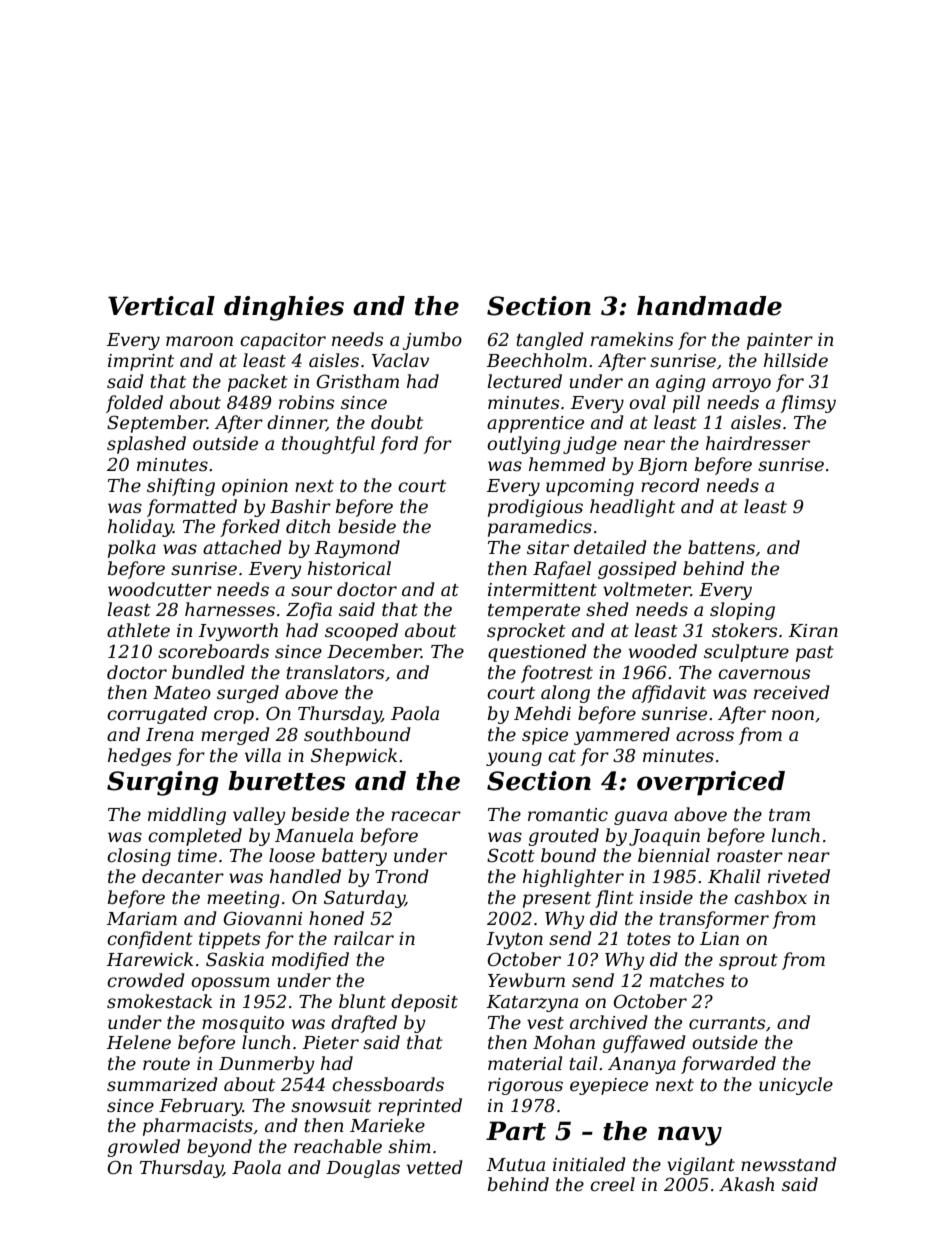  Describe the element at coordinates (161, 306) in the screenshot. I see `Vertical` at that location.
